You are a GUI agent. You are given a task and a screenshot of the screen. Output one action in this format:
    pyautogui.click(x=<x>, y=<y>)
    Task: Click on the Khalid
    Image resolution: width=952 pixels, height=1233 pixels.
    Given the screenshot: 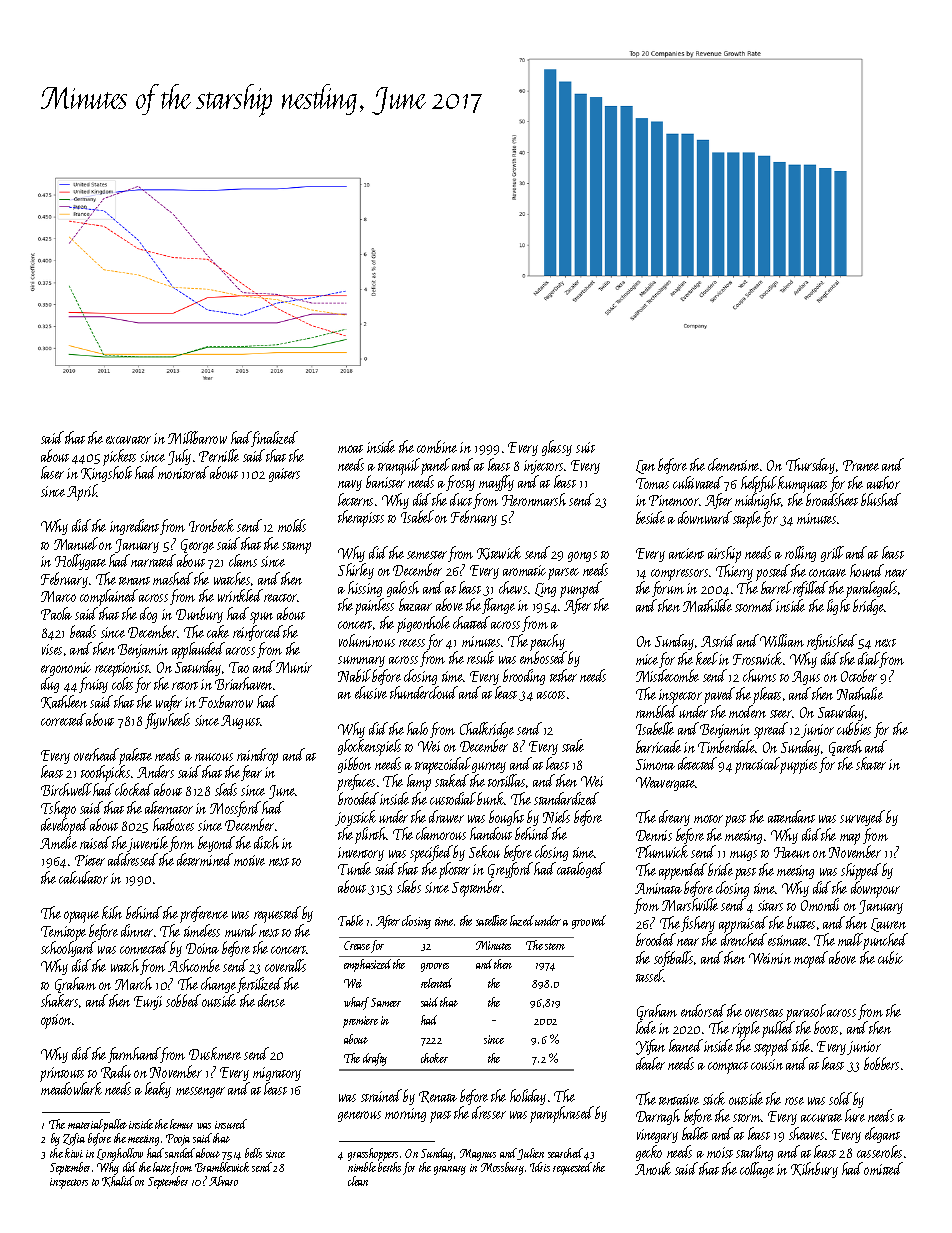 What is the action you would take?
    pyautogui.click(x=118, y=1181)
